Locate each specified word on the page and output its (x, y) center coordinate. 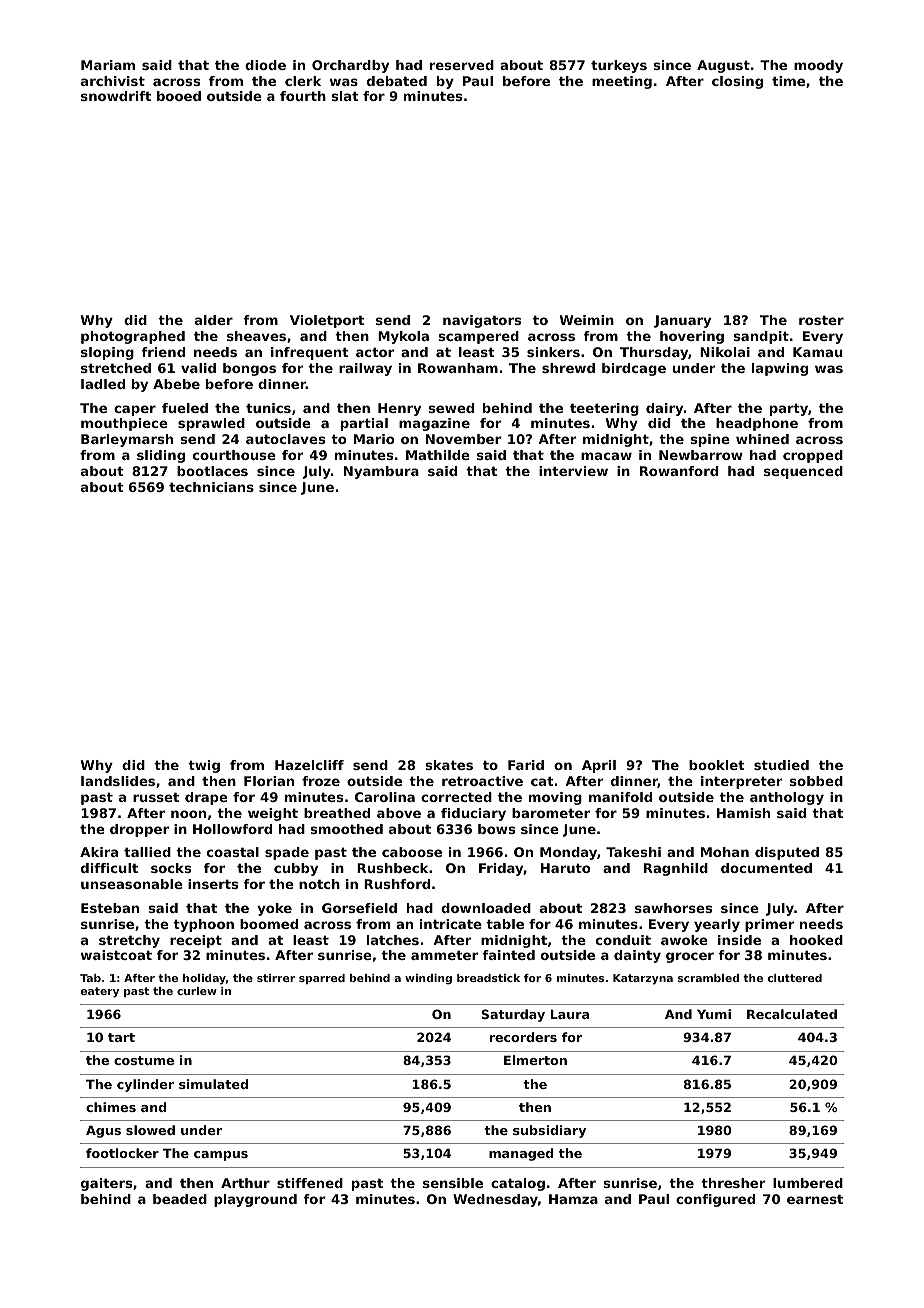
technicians (211, 487)
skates (449, 765)
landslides (118, 781)
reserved (462, 65)
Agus (103, 1131)
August (723, 66)
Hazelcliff (309, 765)
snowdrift (116, 96)
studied (781, 765)
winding (428, 979)
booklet (717, 765)
